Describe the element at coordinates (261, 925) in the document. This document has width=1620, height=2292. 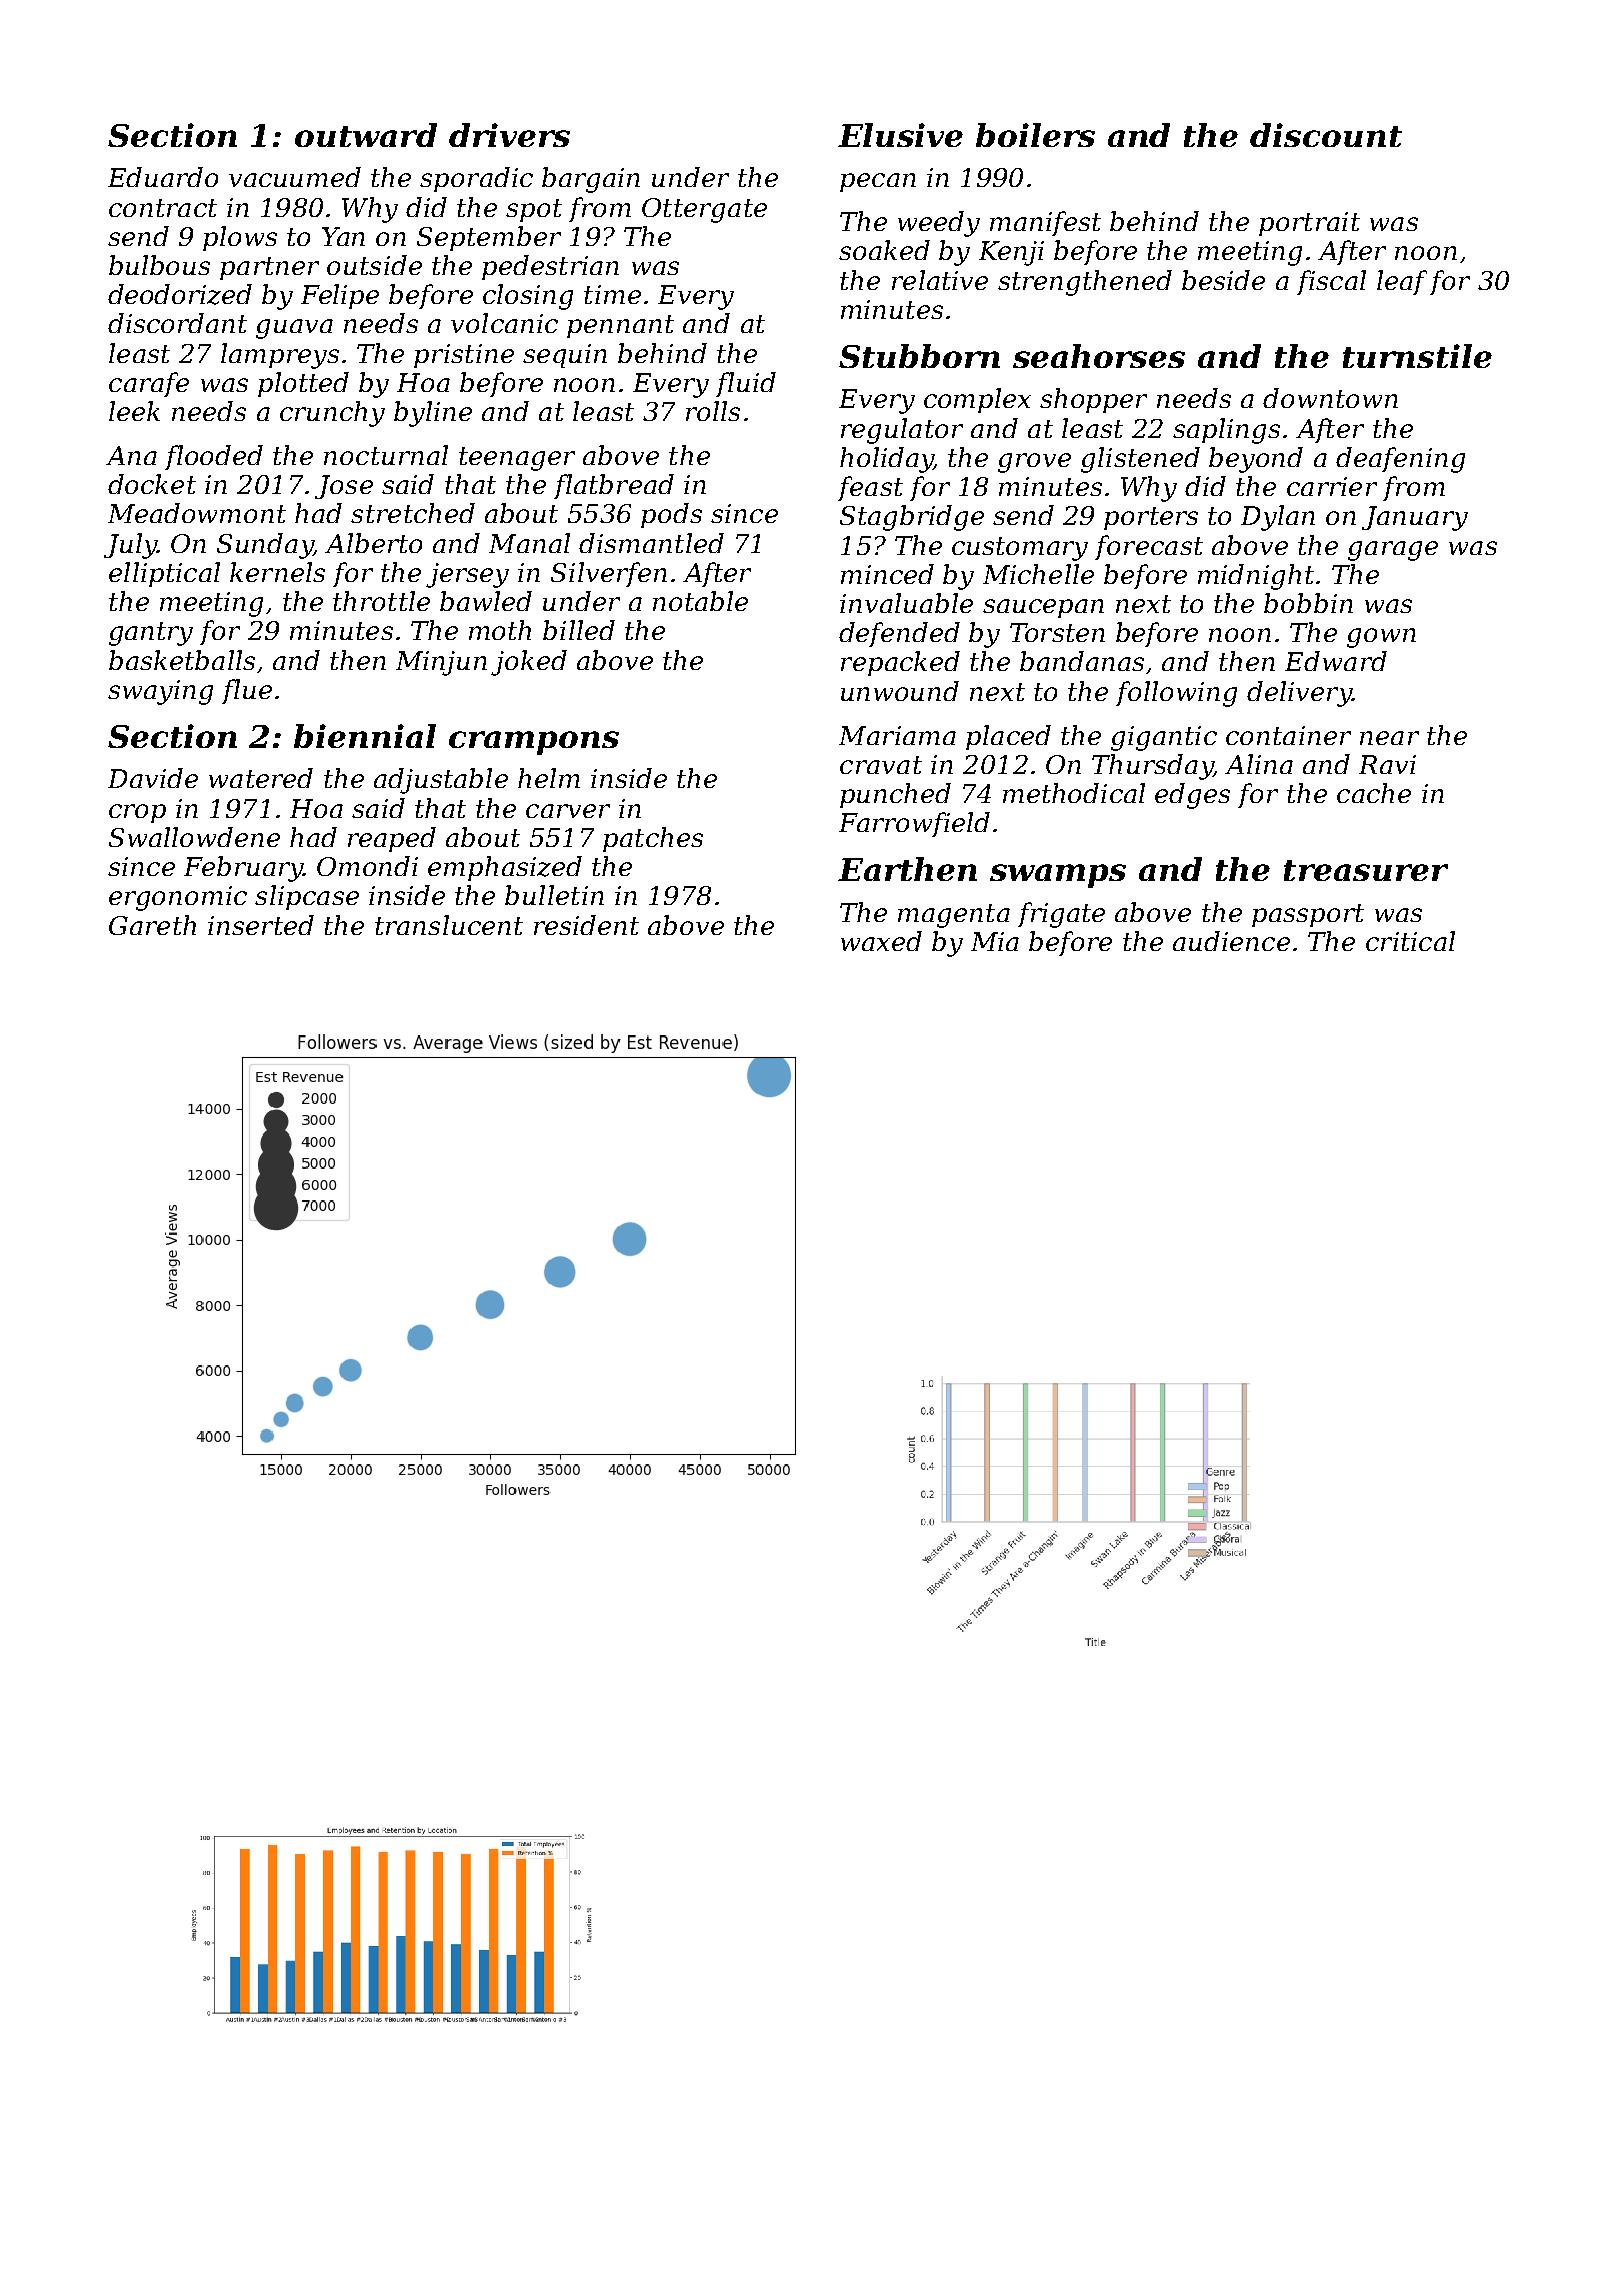
I see `inserted` at that location.
